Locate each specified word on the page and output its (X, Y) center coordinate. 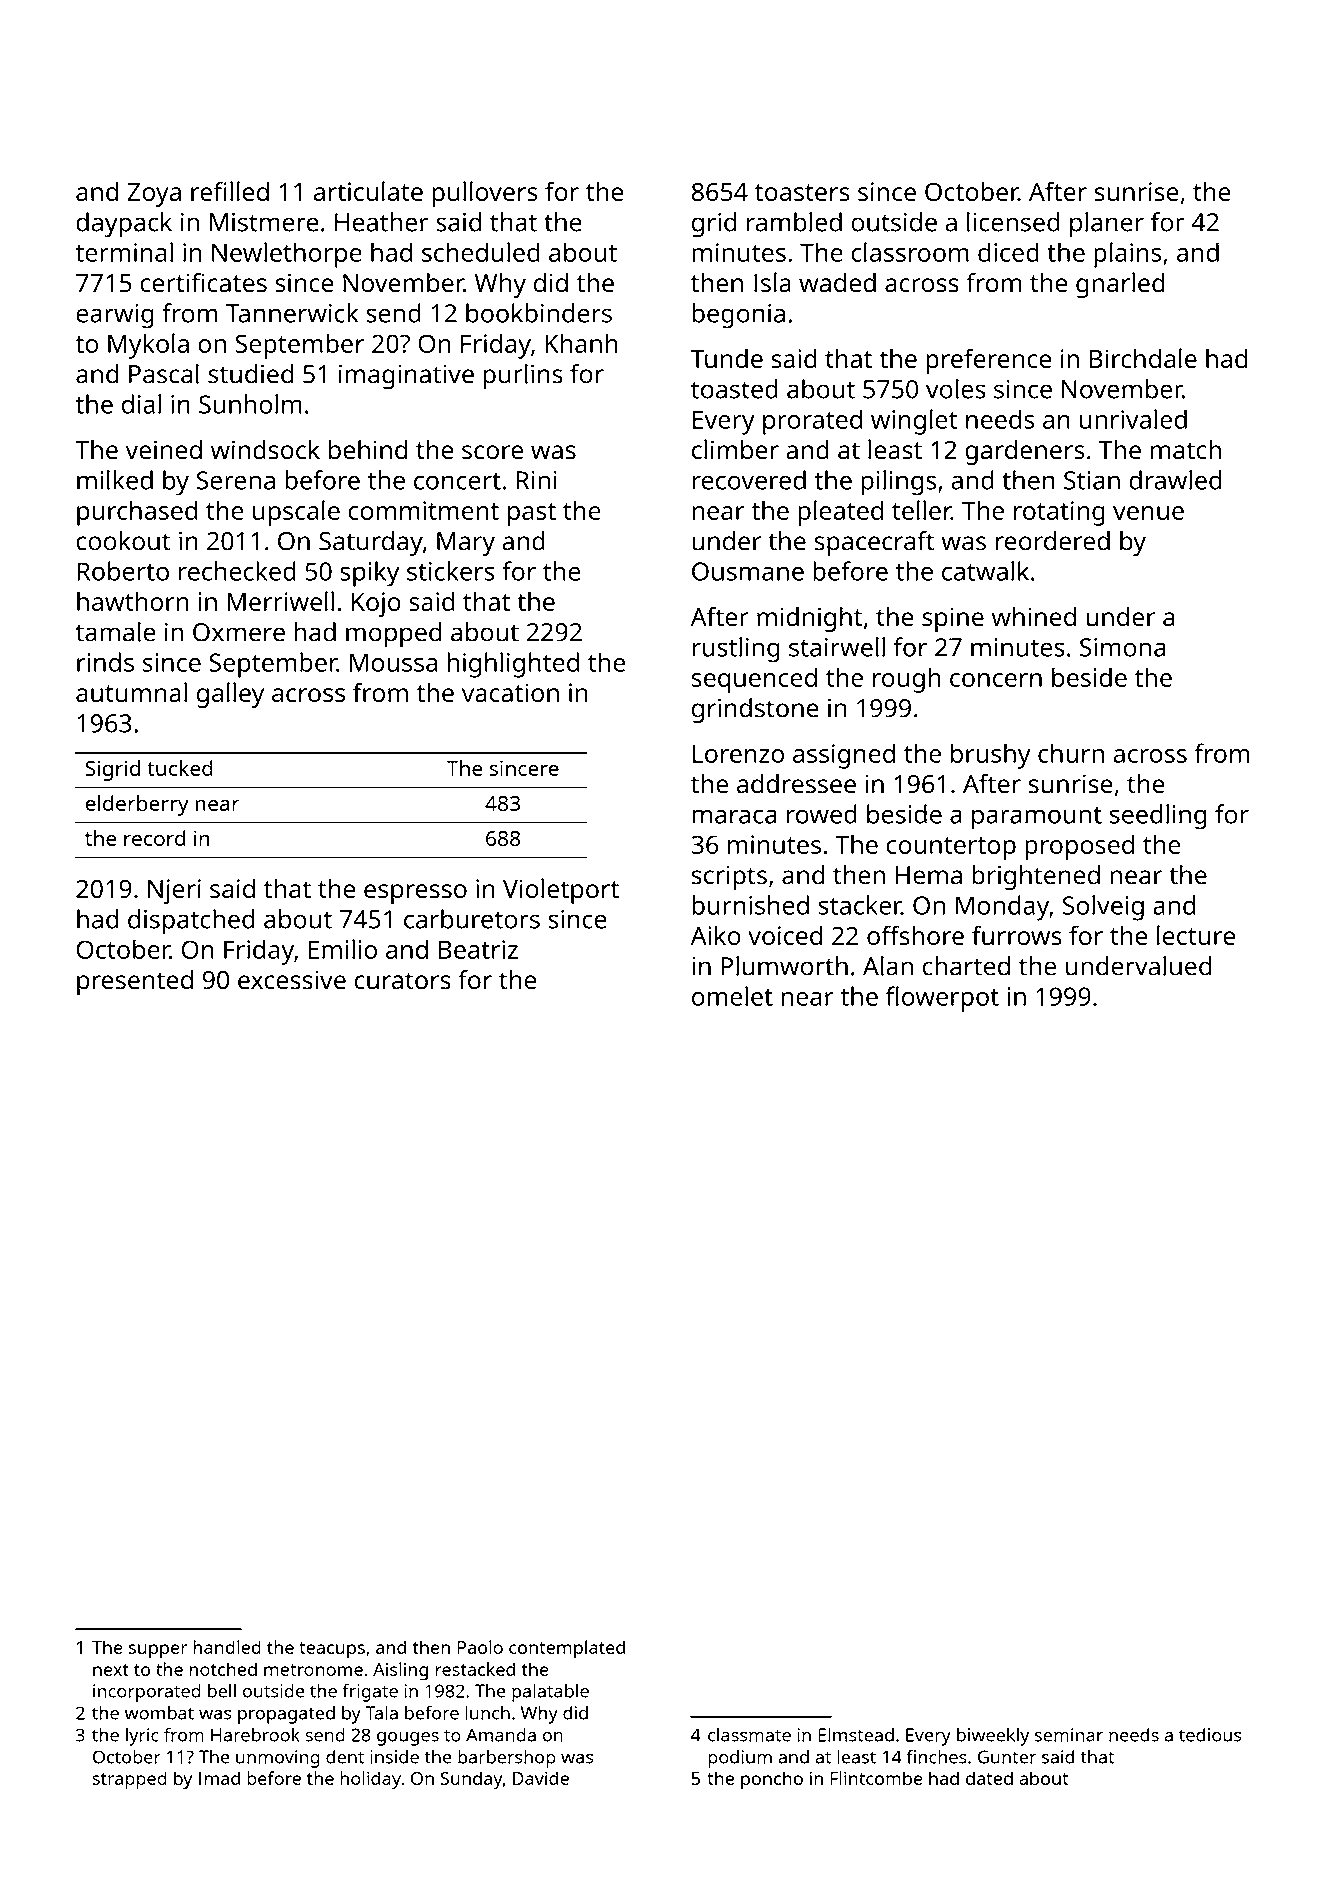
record (154, 838)
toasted (734, 389)
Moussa (393, 662)
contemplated (567, 1649)
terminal (124, 252)
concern (996, 680)
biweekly (993, 1736)
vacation (510, 692)
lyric (142, 1736)
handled (227, 1647)
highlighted (513, 665)
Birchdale (1143, 358)
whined (1034, 617)
